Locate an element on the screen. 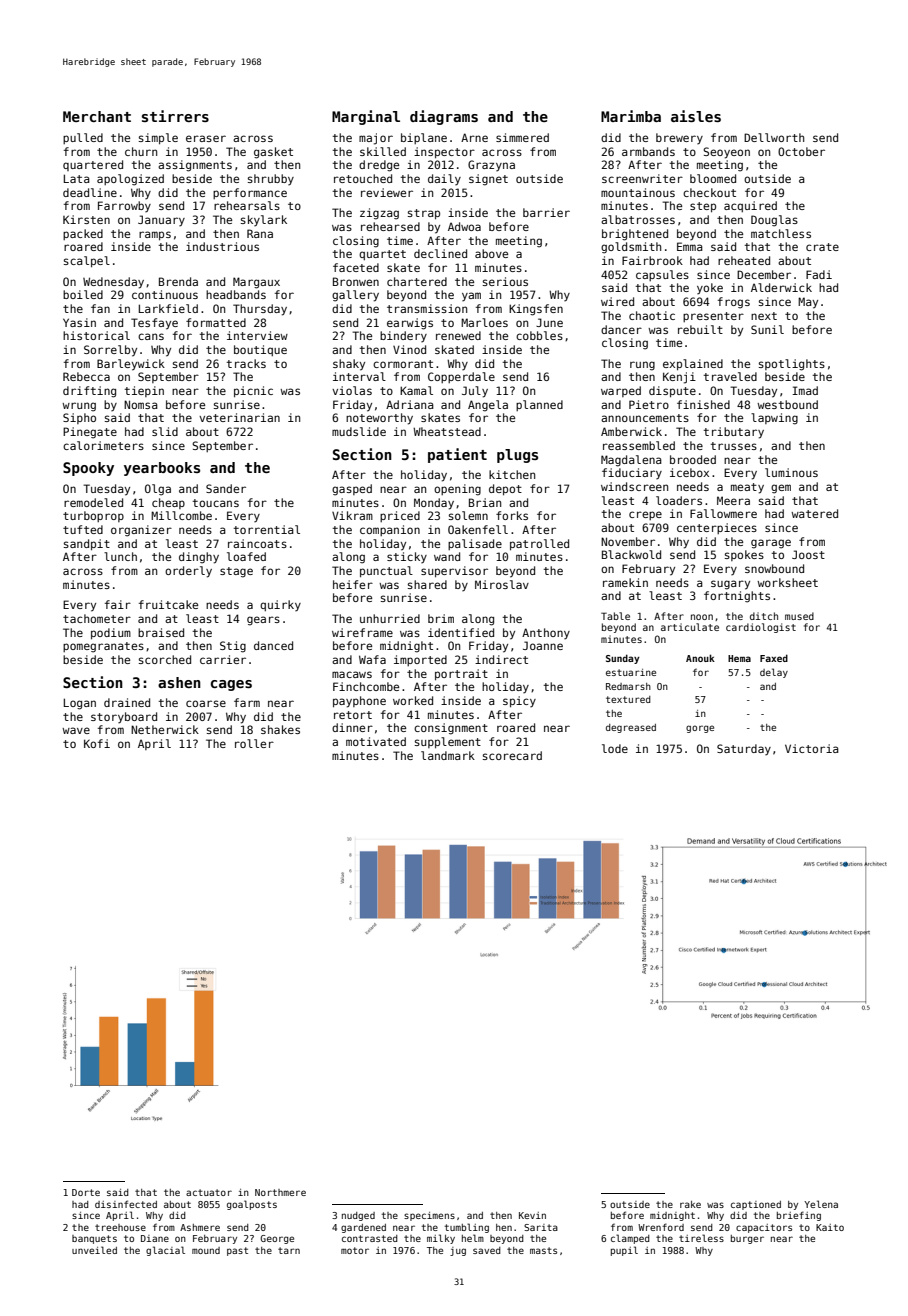 The height and width of the screenshot is (1316, 908). Faxed is located at coordinates (774, 658).
